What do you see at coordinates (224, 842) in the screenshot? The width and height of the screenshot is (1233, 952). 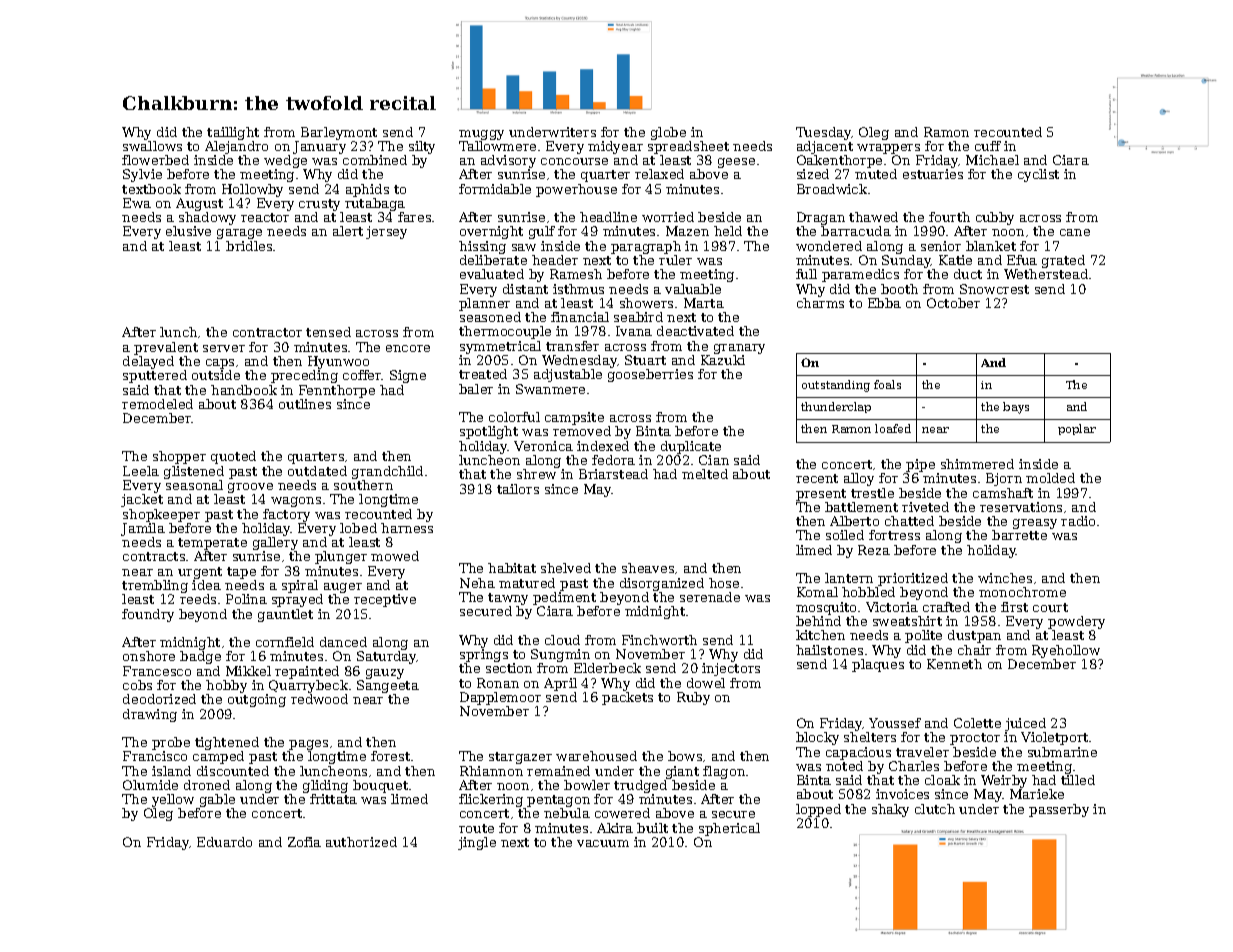 I see `Eduardo` at bounding box center [224, 842].
